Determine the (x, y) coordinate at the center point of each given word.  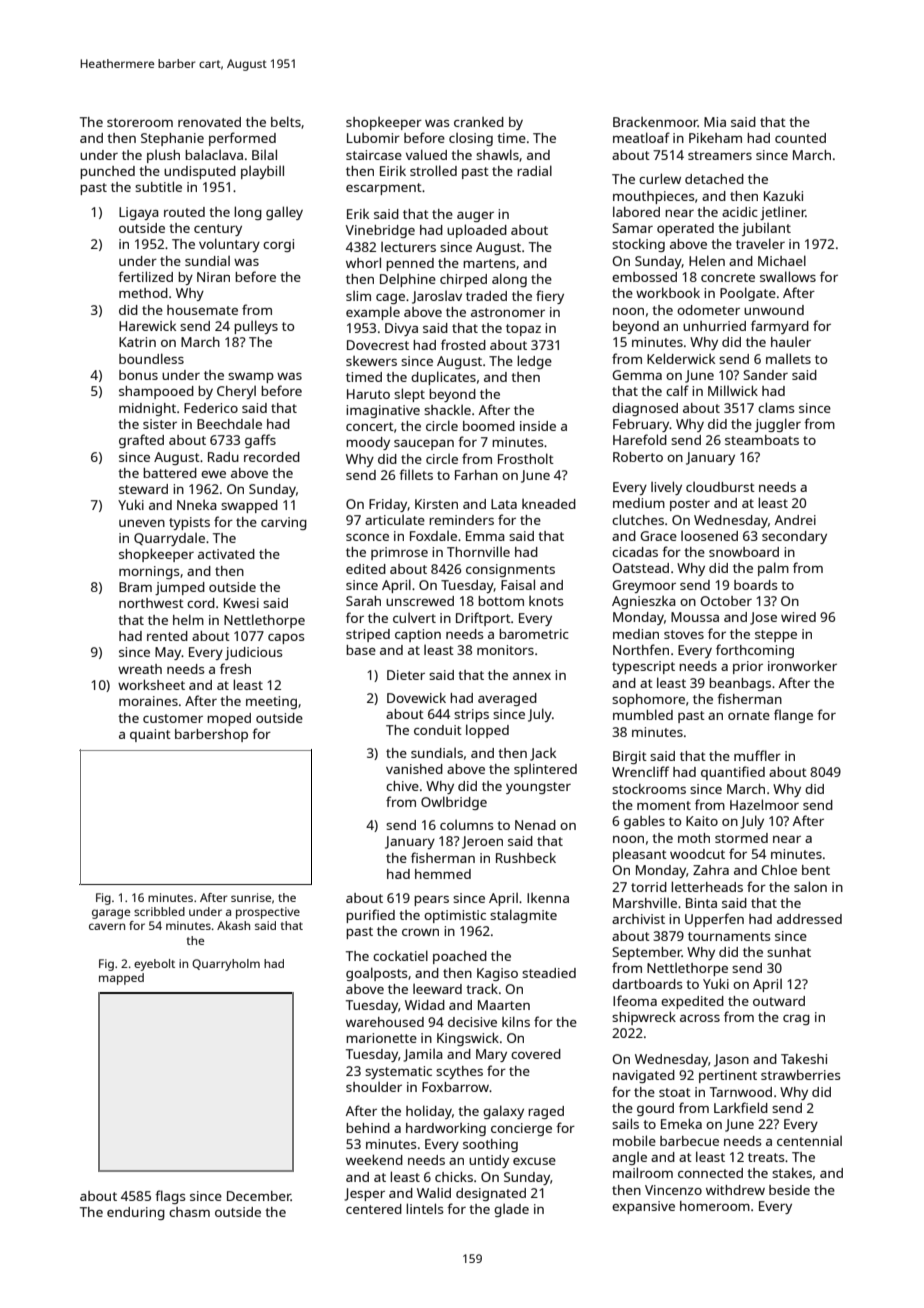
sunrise (251, 897)
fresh (235, 668)
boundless (151, 358)
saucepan (424, 445)
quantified (733, 773)
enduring (136, 1213)
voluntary (229, 245)
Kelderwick (681, 358)
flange (793, 716)
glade (511, 1210)
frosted (463, 344)
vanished (414, 769)
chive (402, 786)
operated (685, 229)
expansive (643, 1207)
